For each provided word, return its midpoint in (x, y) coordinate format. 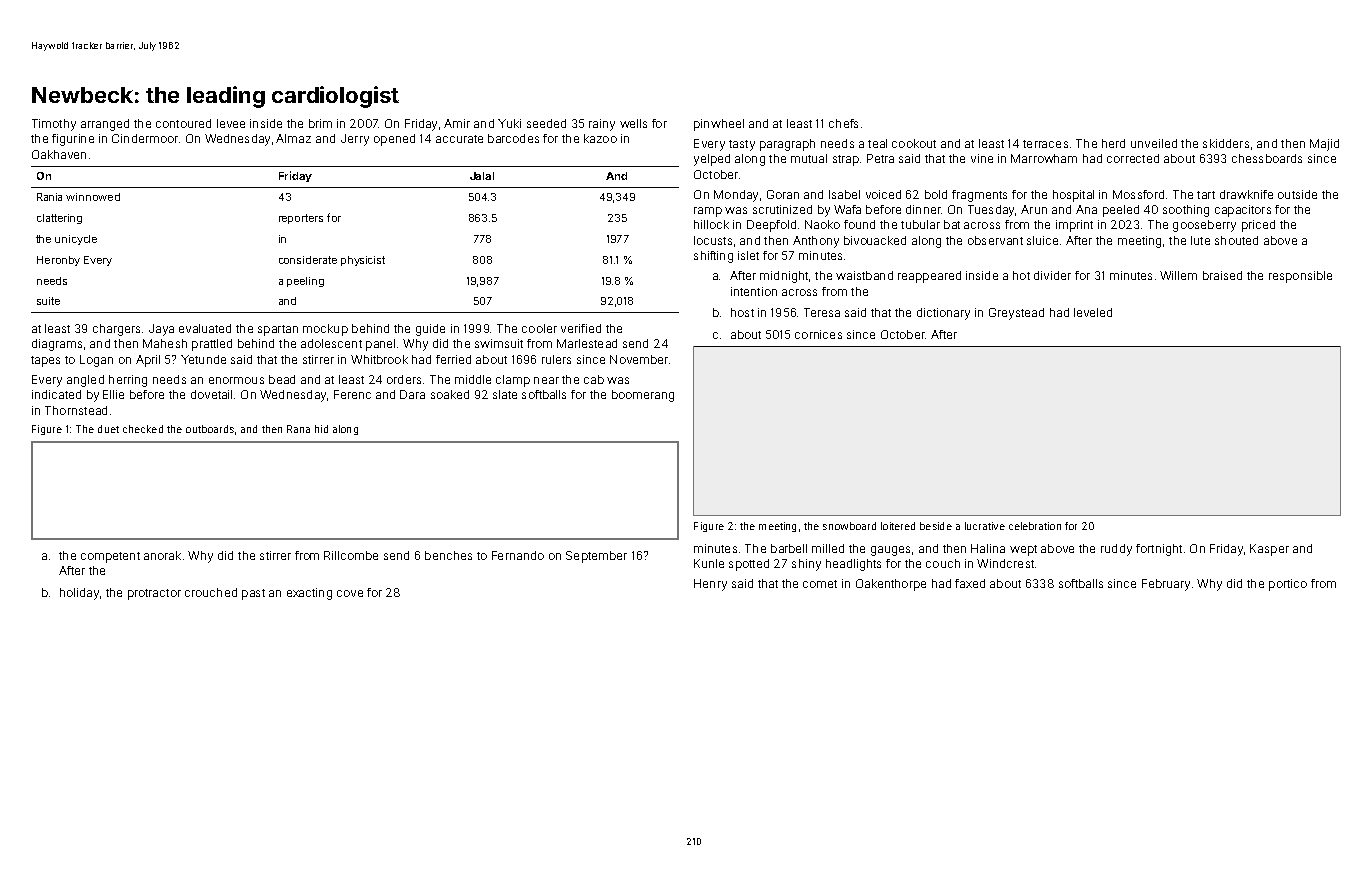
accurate (459, 139)
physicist (363, 261)
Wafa (847, 209)
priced (1258, 226)
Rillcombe (351, 555)
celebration (1035, 526)
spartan (278, 330)
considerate (308, 260)
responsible (1300, 277)
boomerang (643, 396)
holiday (79, 594)
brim (320, 123)
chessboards (1267, 158)
